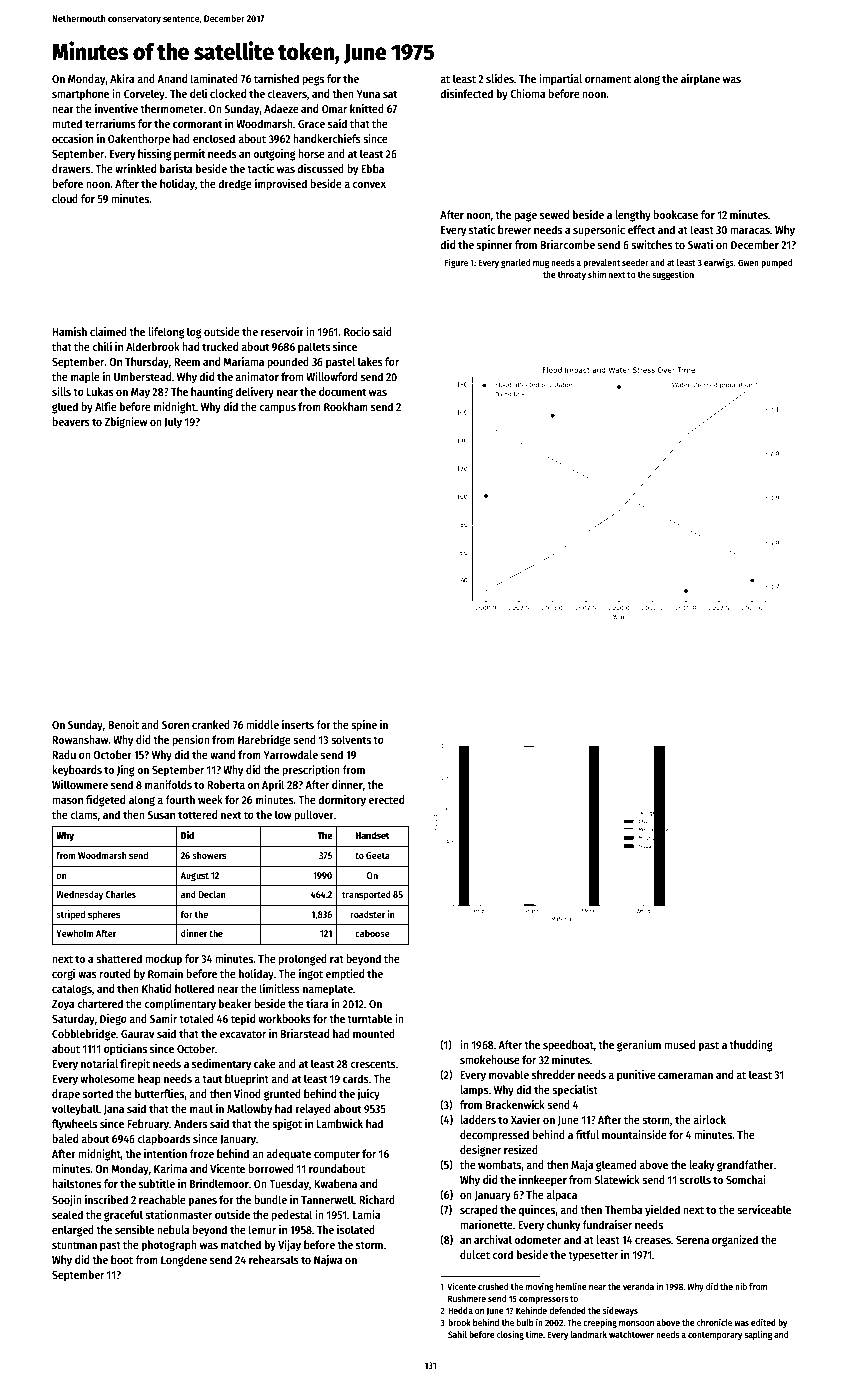 This image has height=1400, width=849. What do you see at coordinates (80, 95) in the image?
I see `smartphone` at bounding box center [80, 95].
